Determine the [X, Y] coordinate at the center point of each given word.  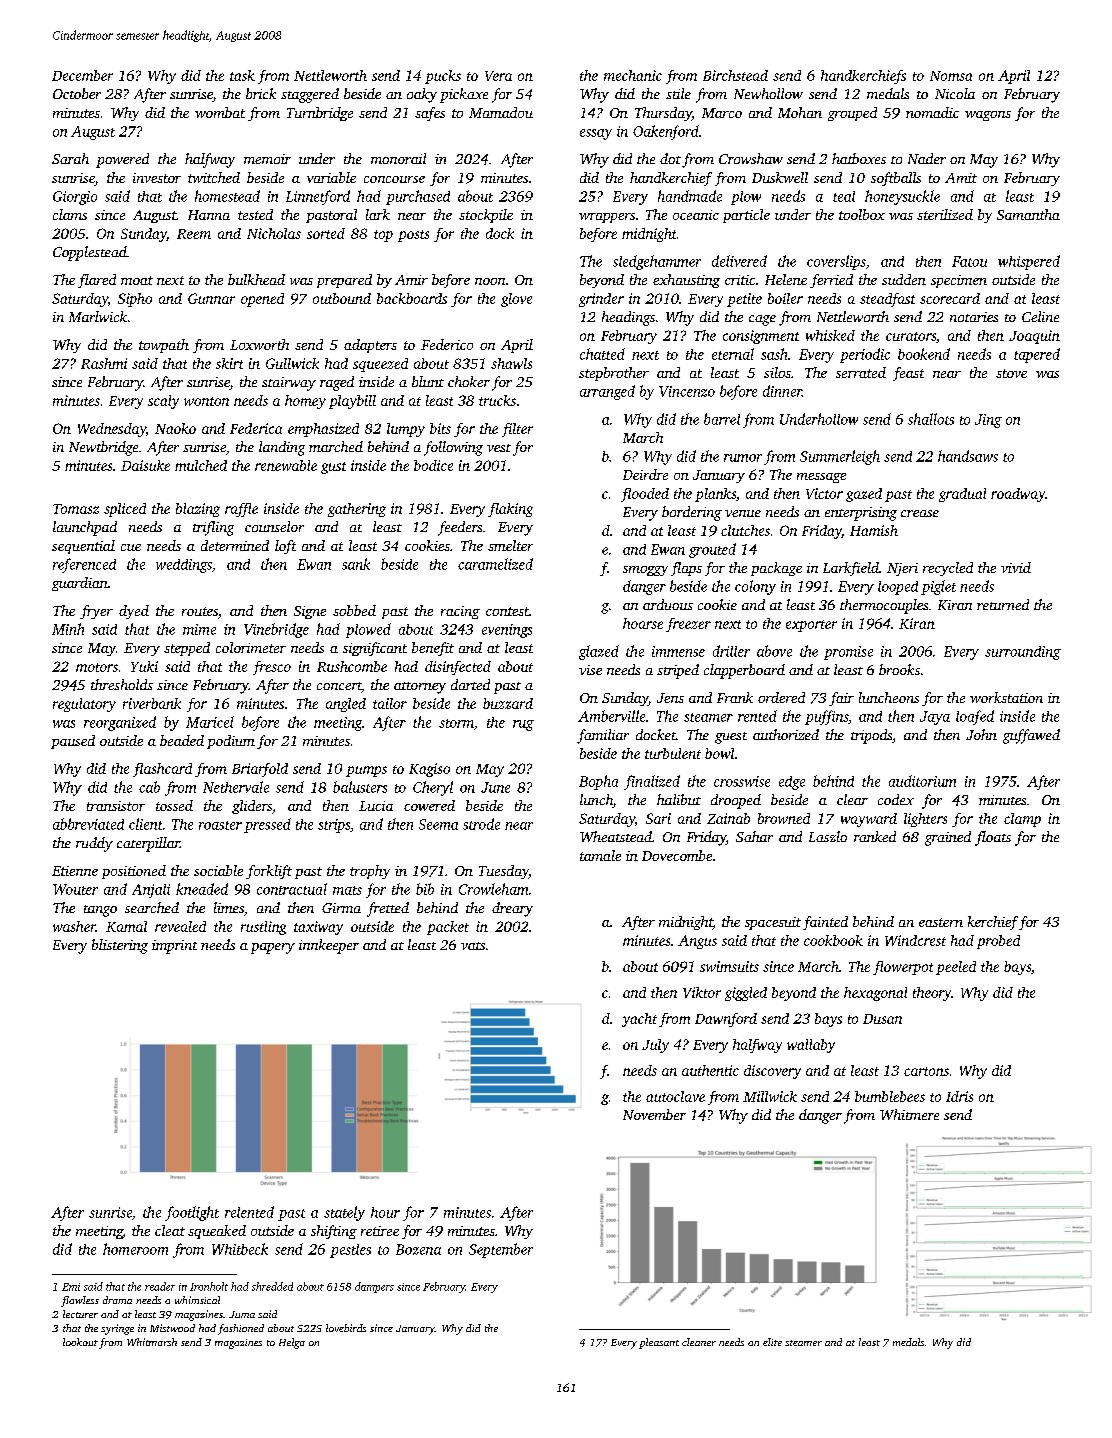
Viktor [702, 992]
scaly [163, 402]
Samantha [1028, 214]
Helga [292, 1343]
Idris [959, 1096]
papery [273, 948]
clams [70, 214]
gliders [252, 807]
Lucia [376, 806]
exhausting [686, 281]
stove [1011, 373]
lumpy [406, 430]
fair [841, 699]
